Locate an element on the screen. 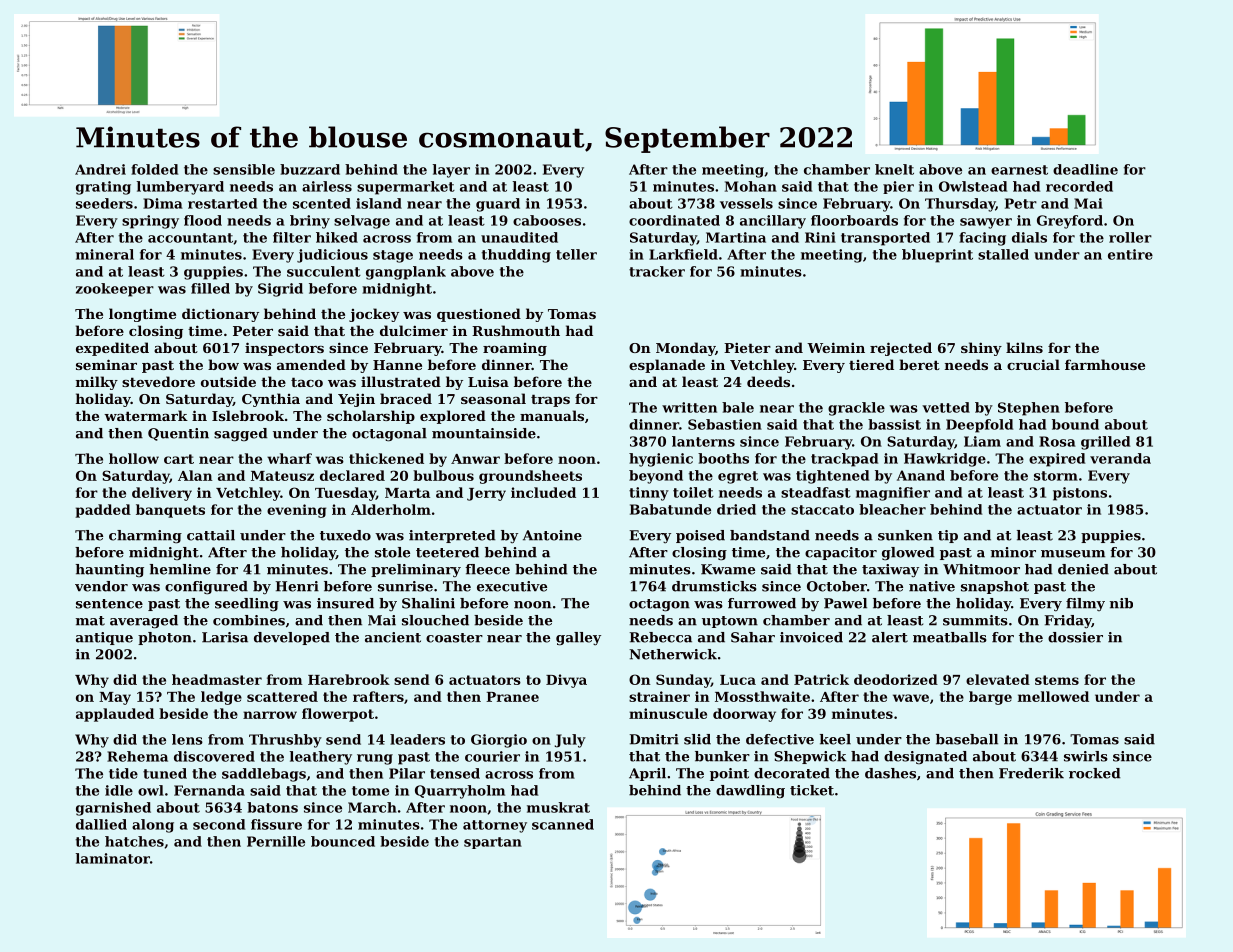 The width and height of the screenshot is (1233, 952). seedling is located at coordinates (247, 605).
